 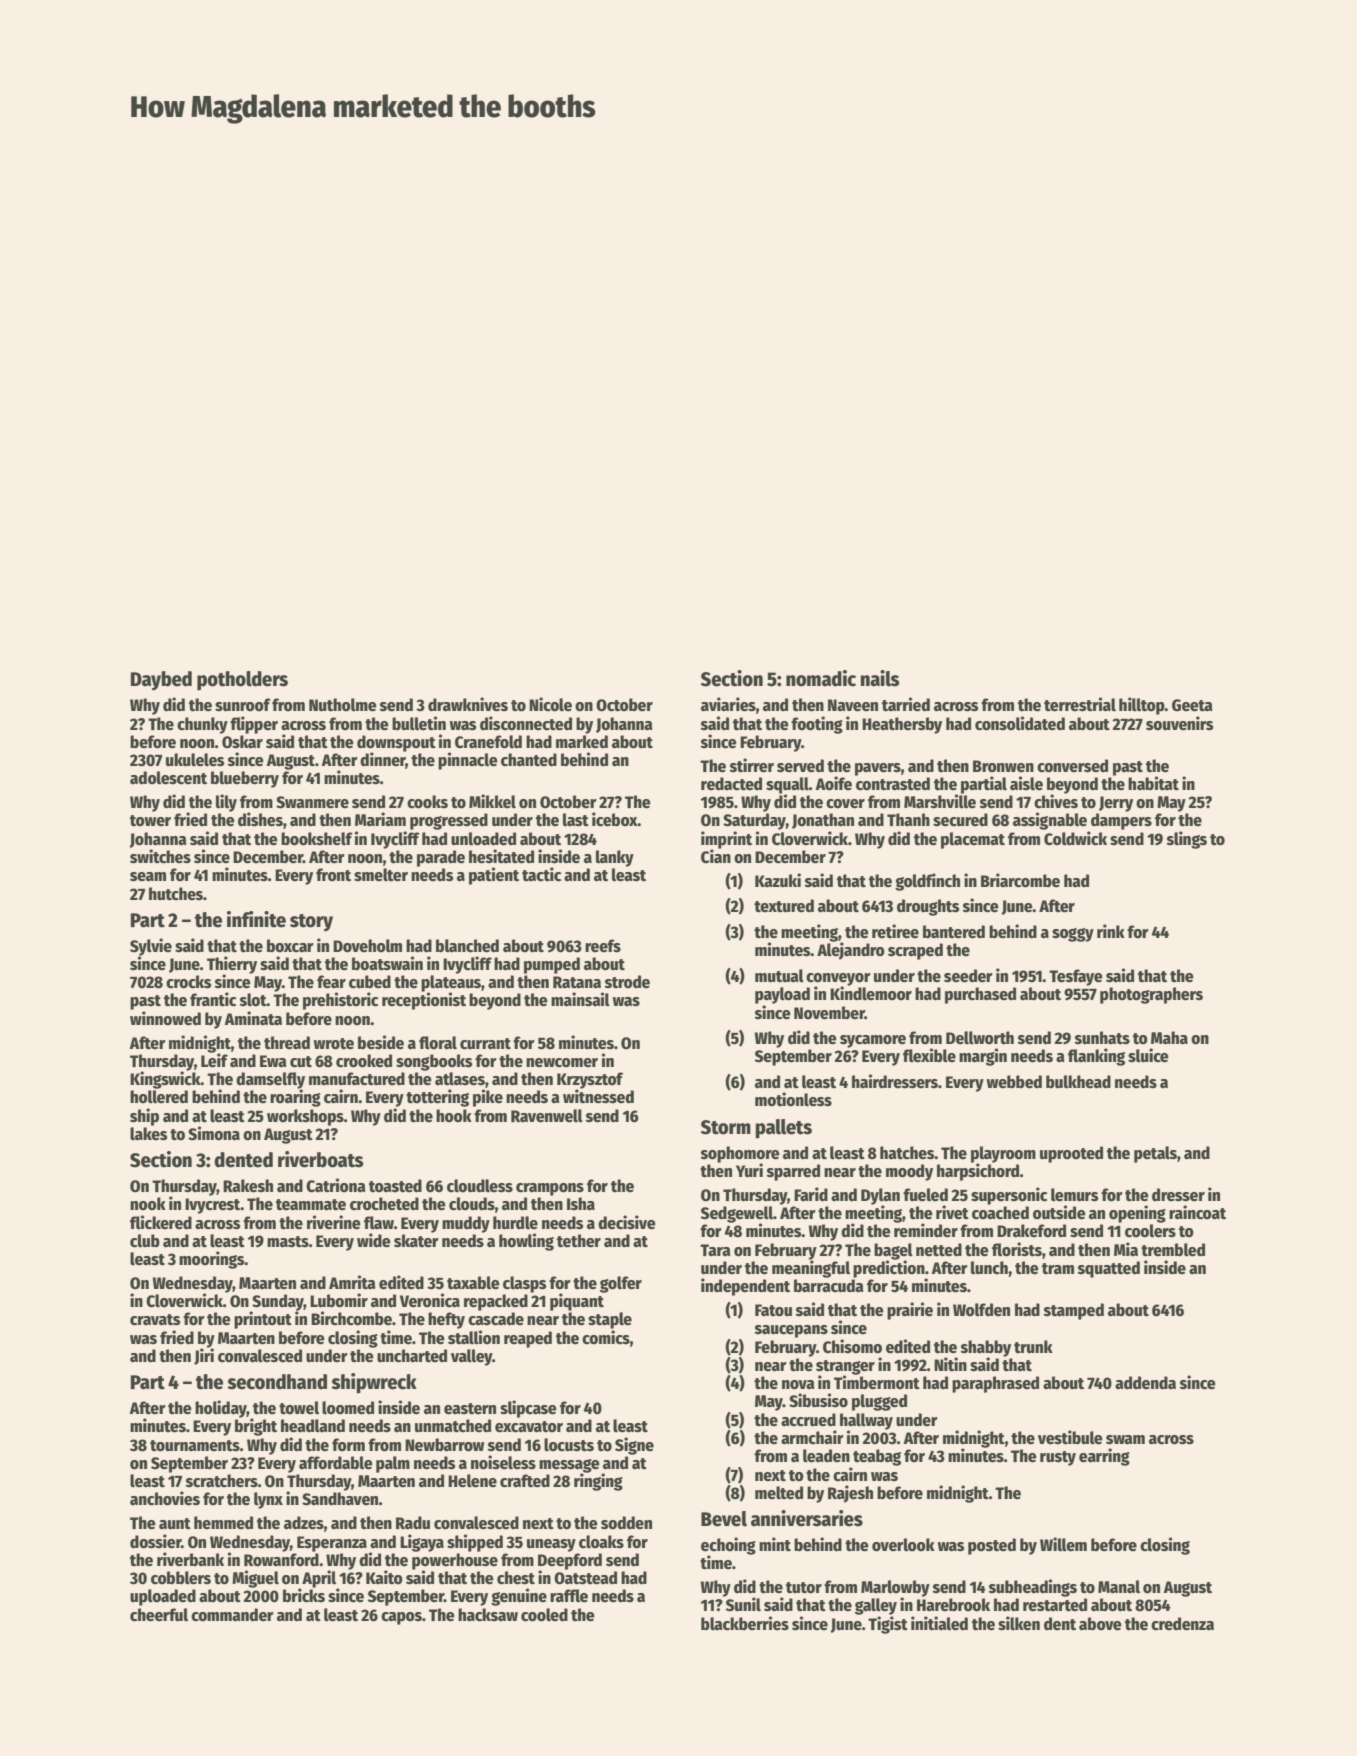 What do you see at coordinates (412, 1356) in the screenshot?
I see `uncharted` at bounding box center [412, 1356].
